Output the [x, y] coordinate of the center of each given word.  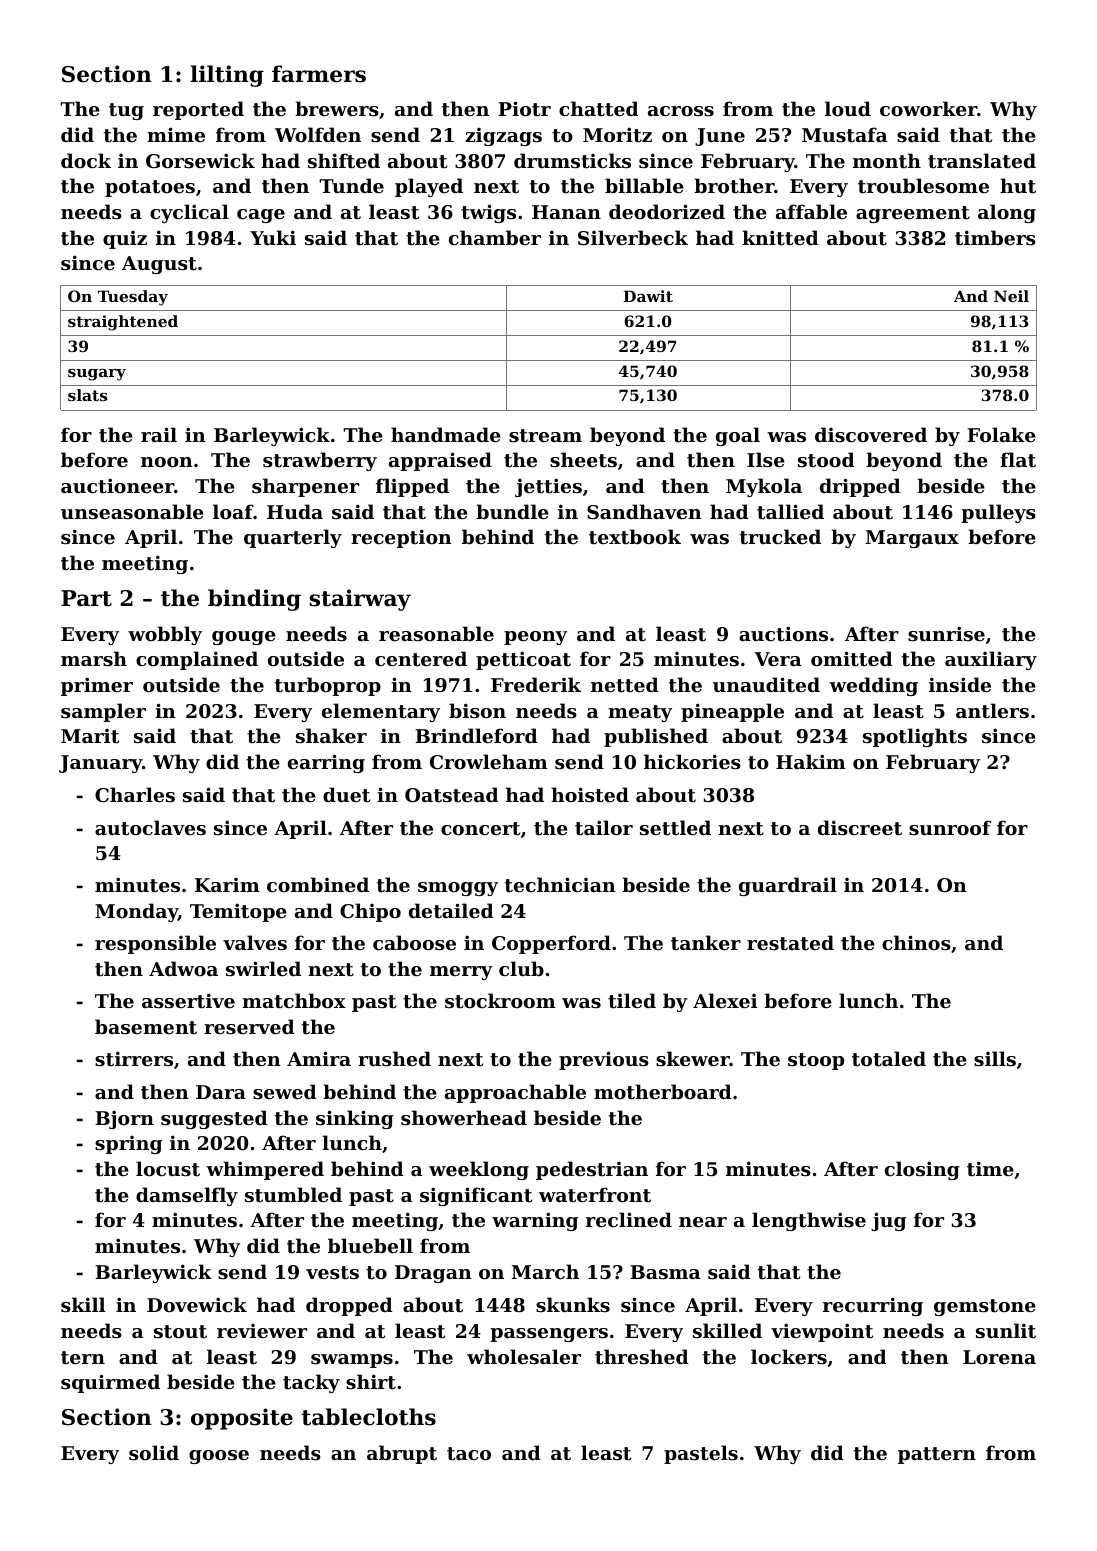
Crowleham [489, 762]
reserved [249, 1026]
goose [219, 1457]
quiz [125, 240]
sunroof [950, 827]
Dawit [648, 296]
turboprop [328, 686]
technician [560, 885]
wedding [873, 686]
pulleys [998, 513]
